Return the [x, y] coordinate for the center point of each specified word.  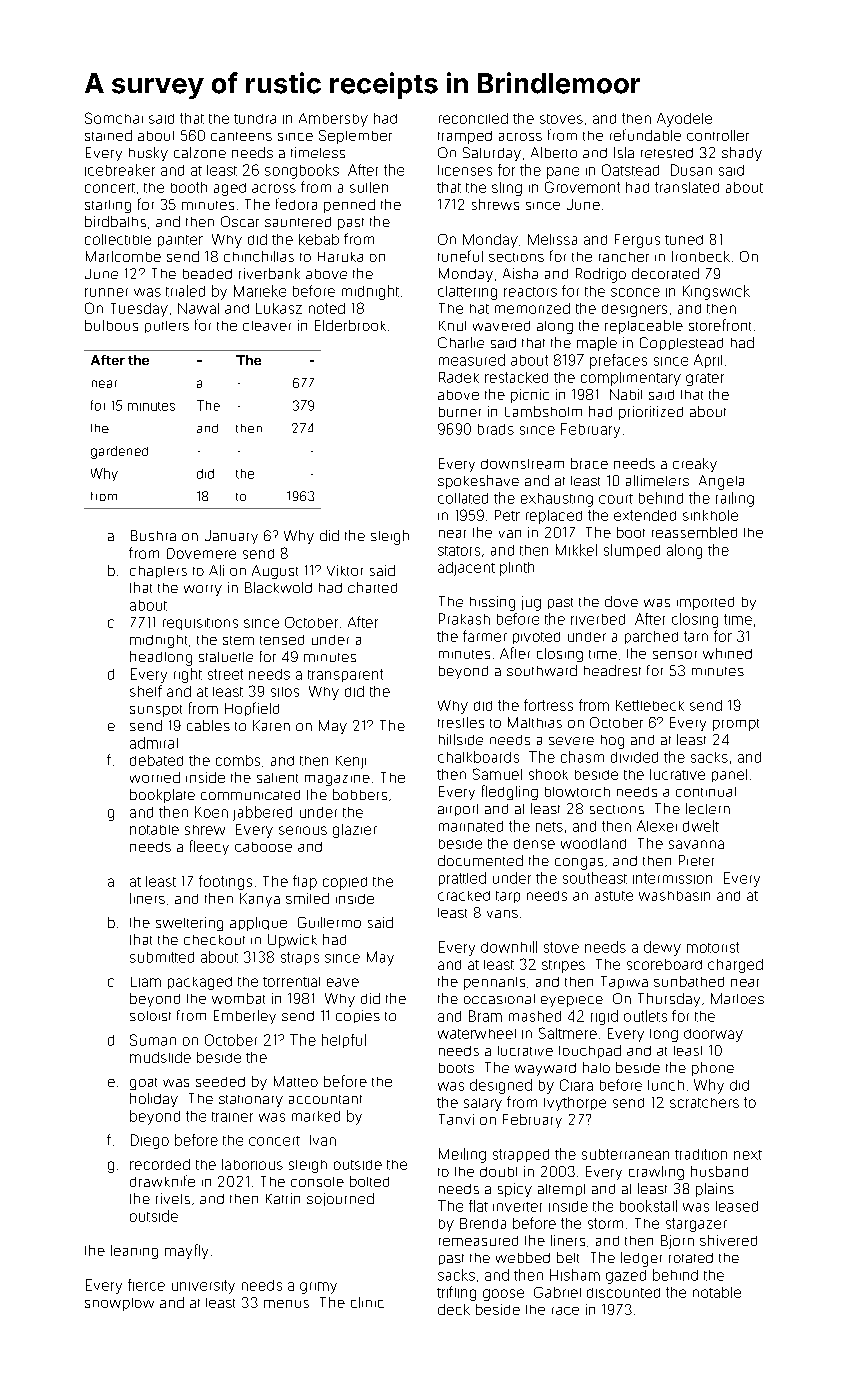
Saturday [492, 154]
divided [634, 757]
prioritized [651, 413]
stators [459, 551]
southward [542, 670]
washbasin [674, 896]
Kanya [260, 900]
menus [286, 1304]
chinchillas [259, 256]
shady [742, 154]
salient [277, 778]
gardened [119, 452]
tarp [508, 897]
